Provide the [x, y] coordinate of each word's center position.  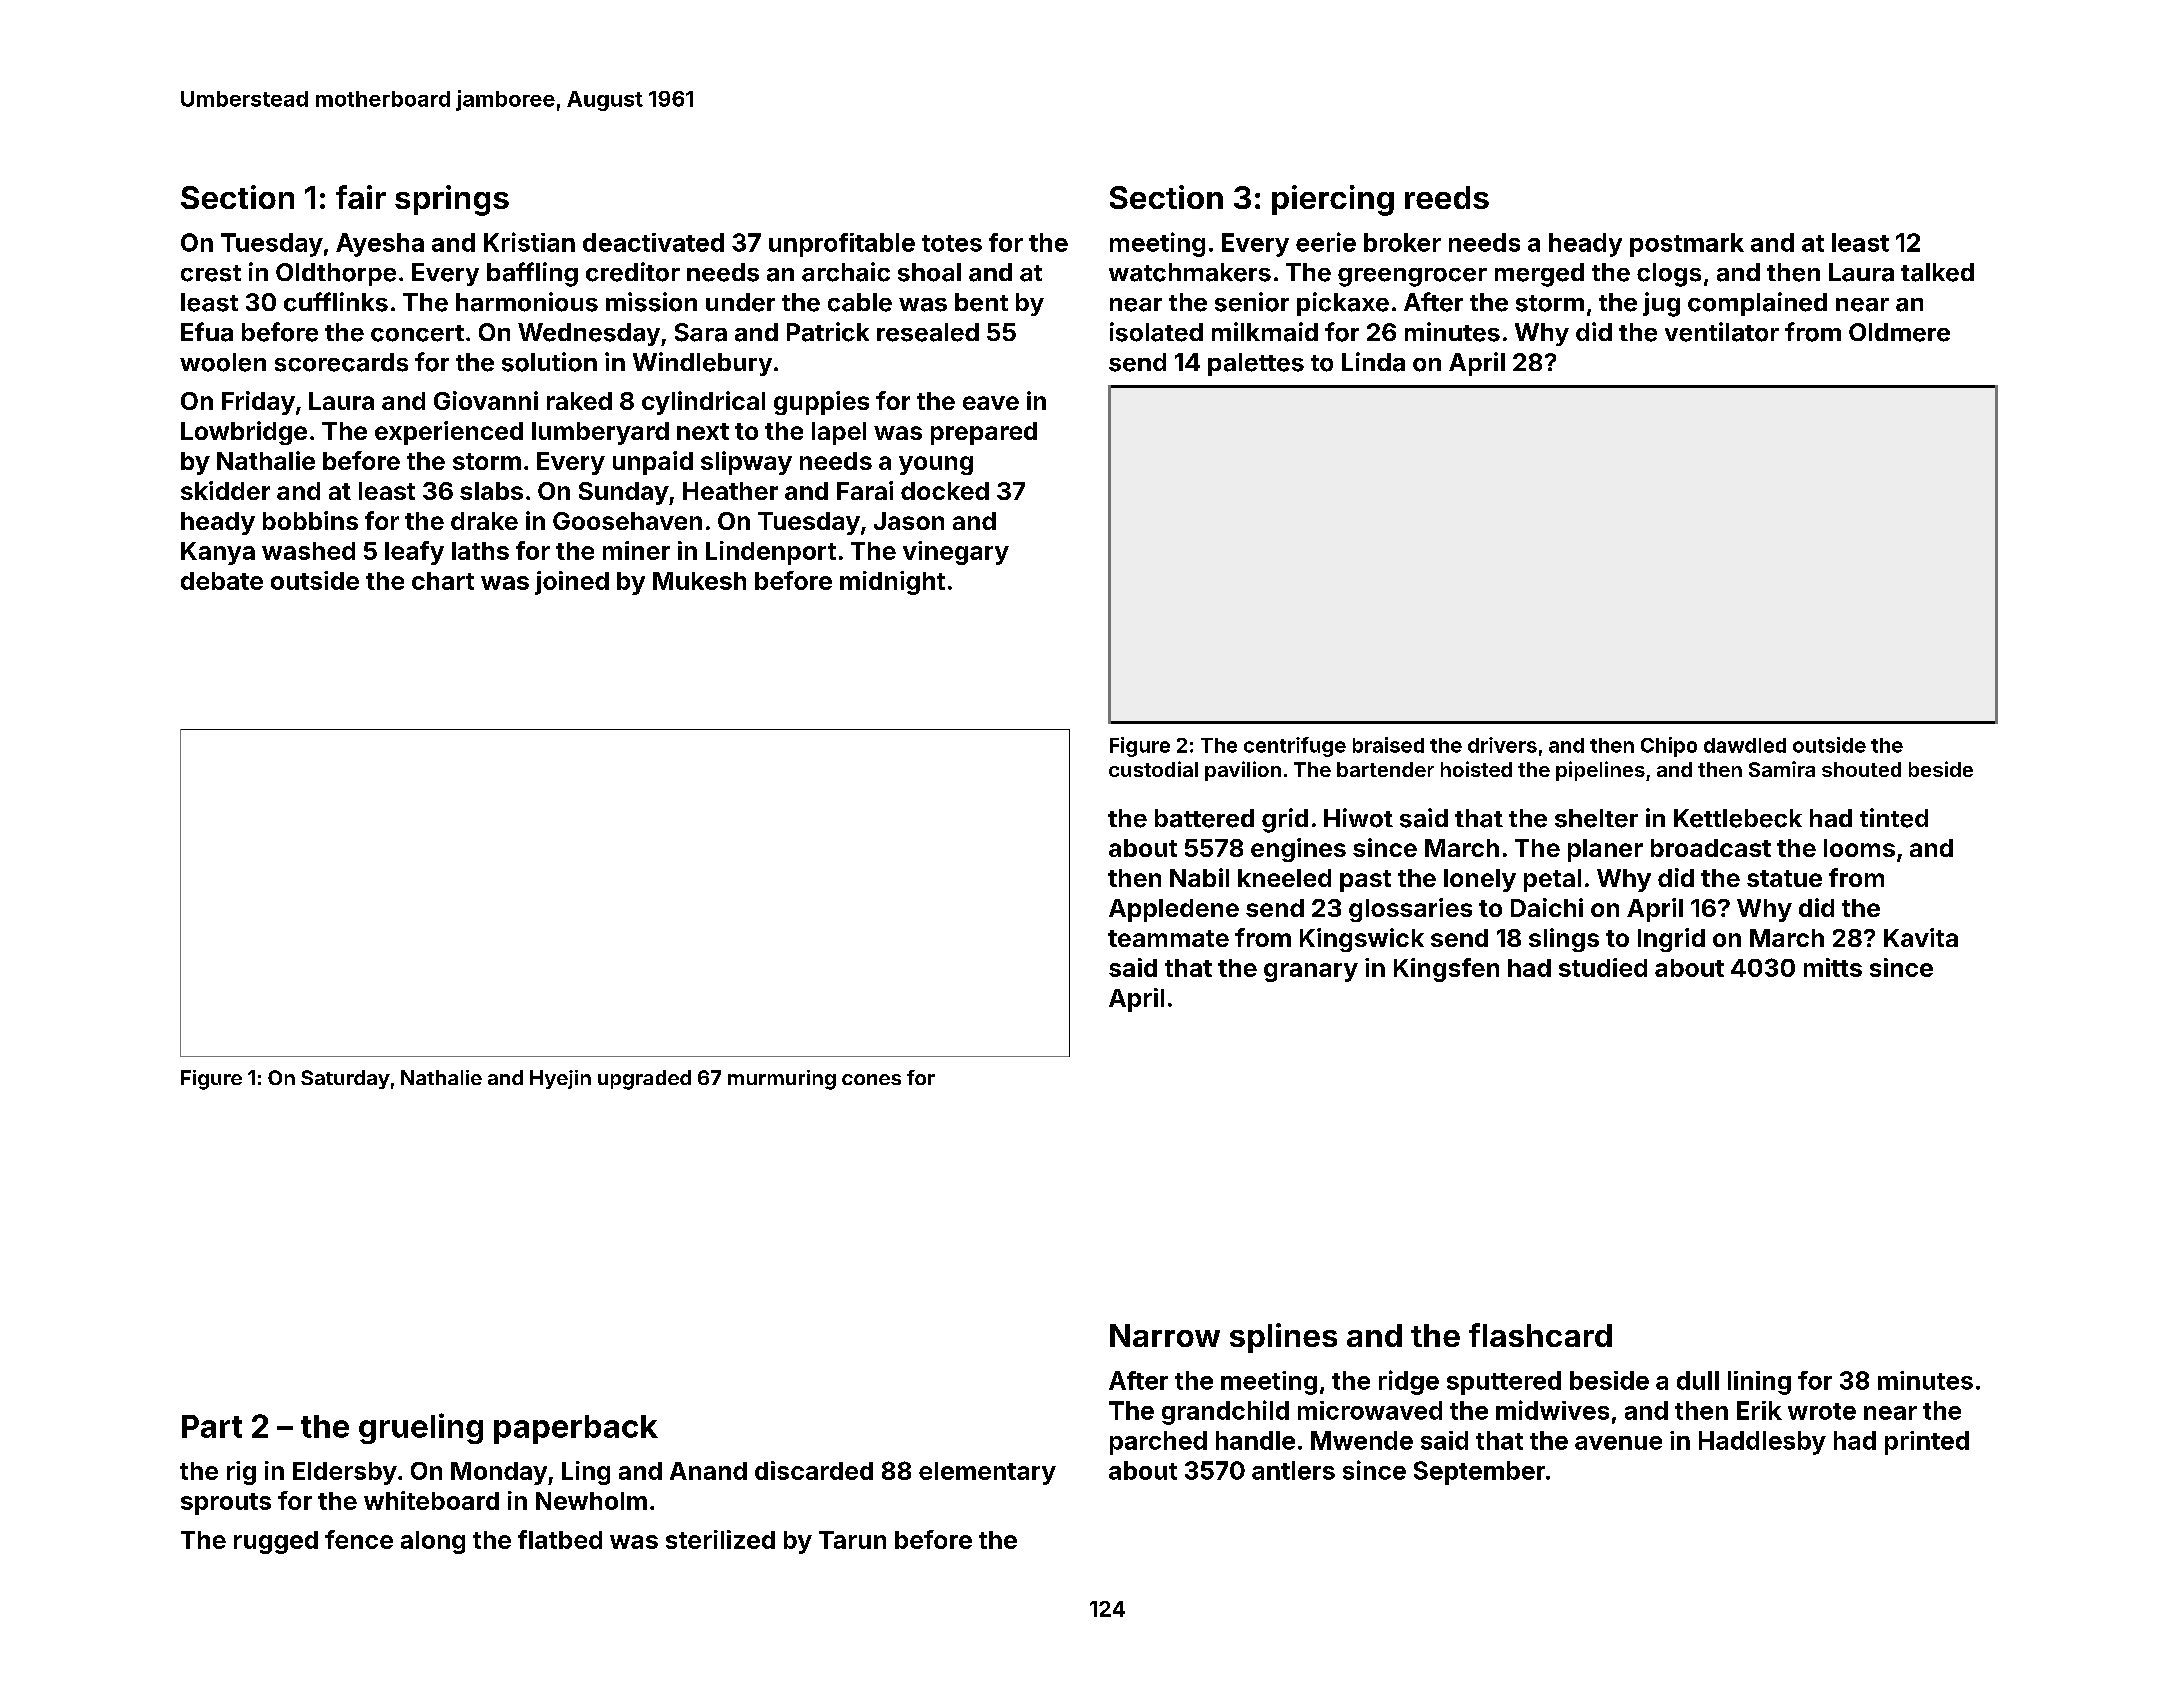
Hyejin [560, 1079]
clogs [1669, 275]
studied [1603, 967]
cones [871, 1079]
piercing [1333, 200]
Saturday [345, 1079]
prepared [984, 433]
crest [211, 273]
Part [212, 1426]
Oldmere [1899, 332]
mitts [1833, 967]
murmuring [782, 1080]
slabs [491, 491]
